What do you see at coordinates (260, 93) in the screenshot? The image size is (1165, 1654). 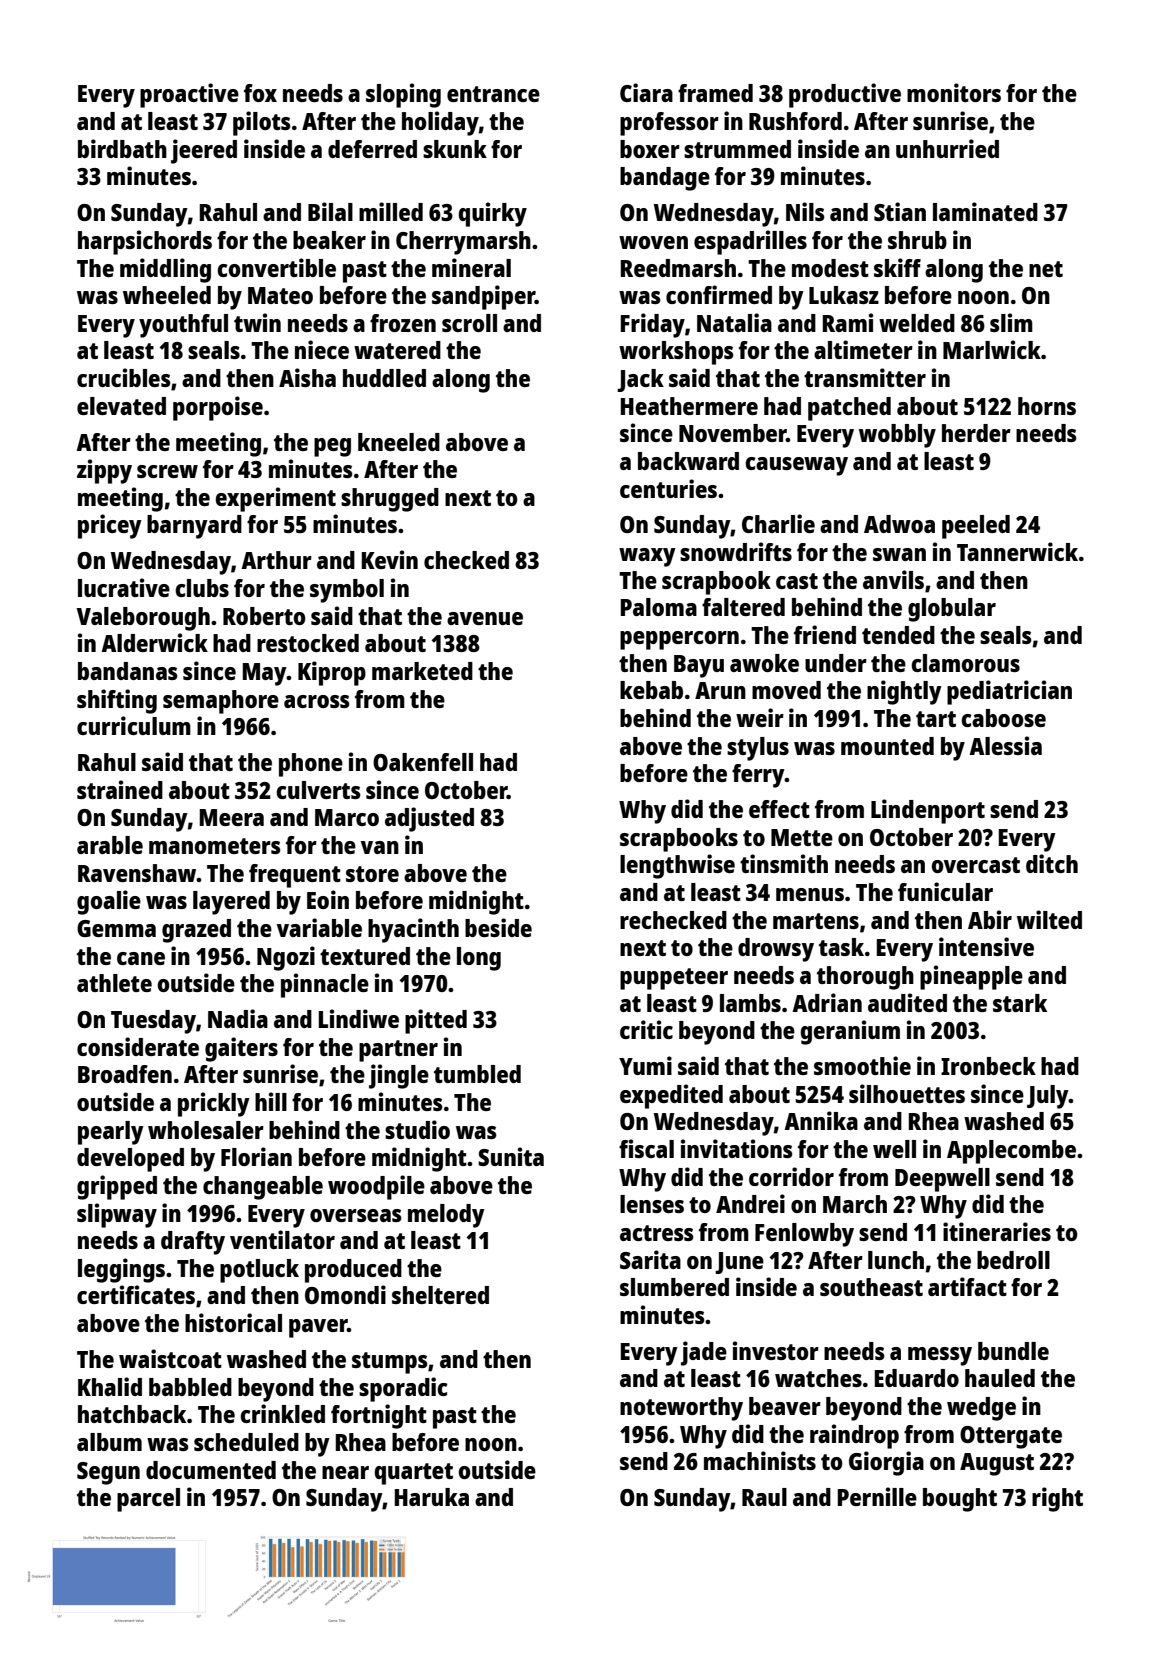 I see `fox` at bounding box center [260, 93].
